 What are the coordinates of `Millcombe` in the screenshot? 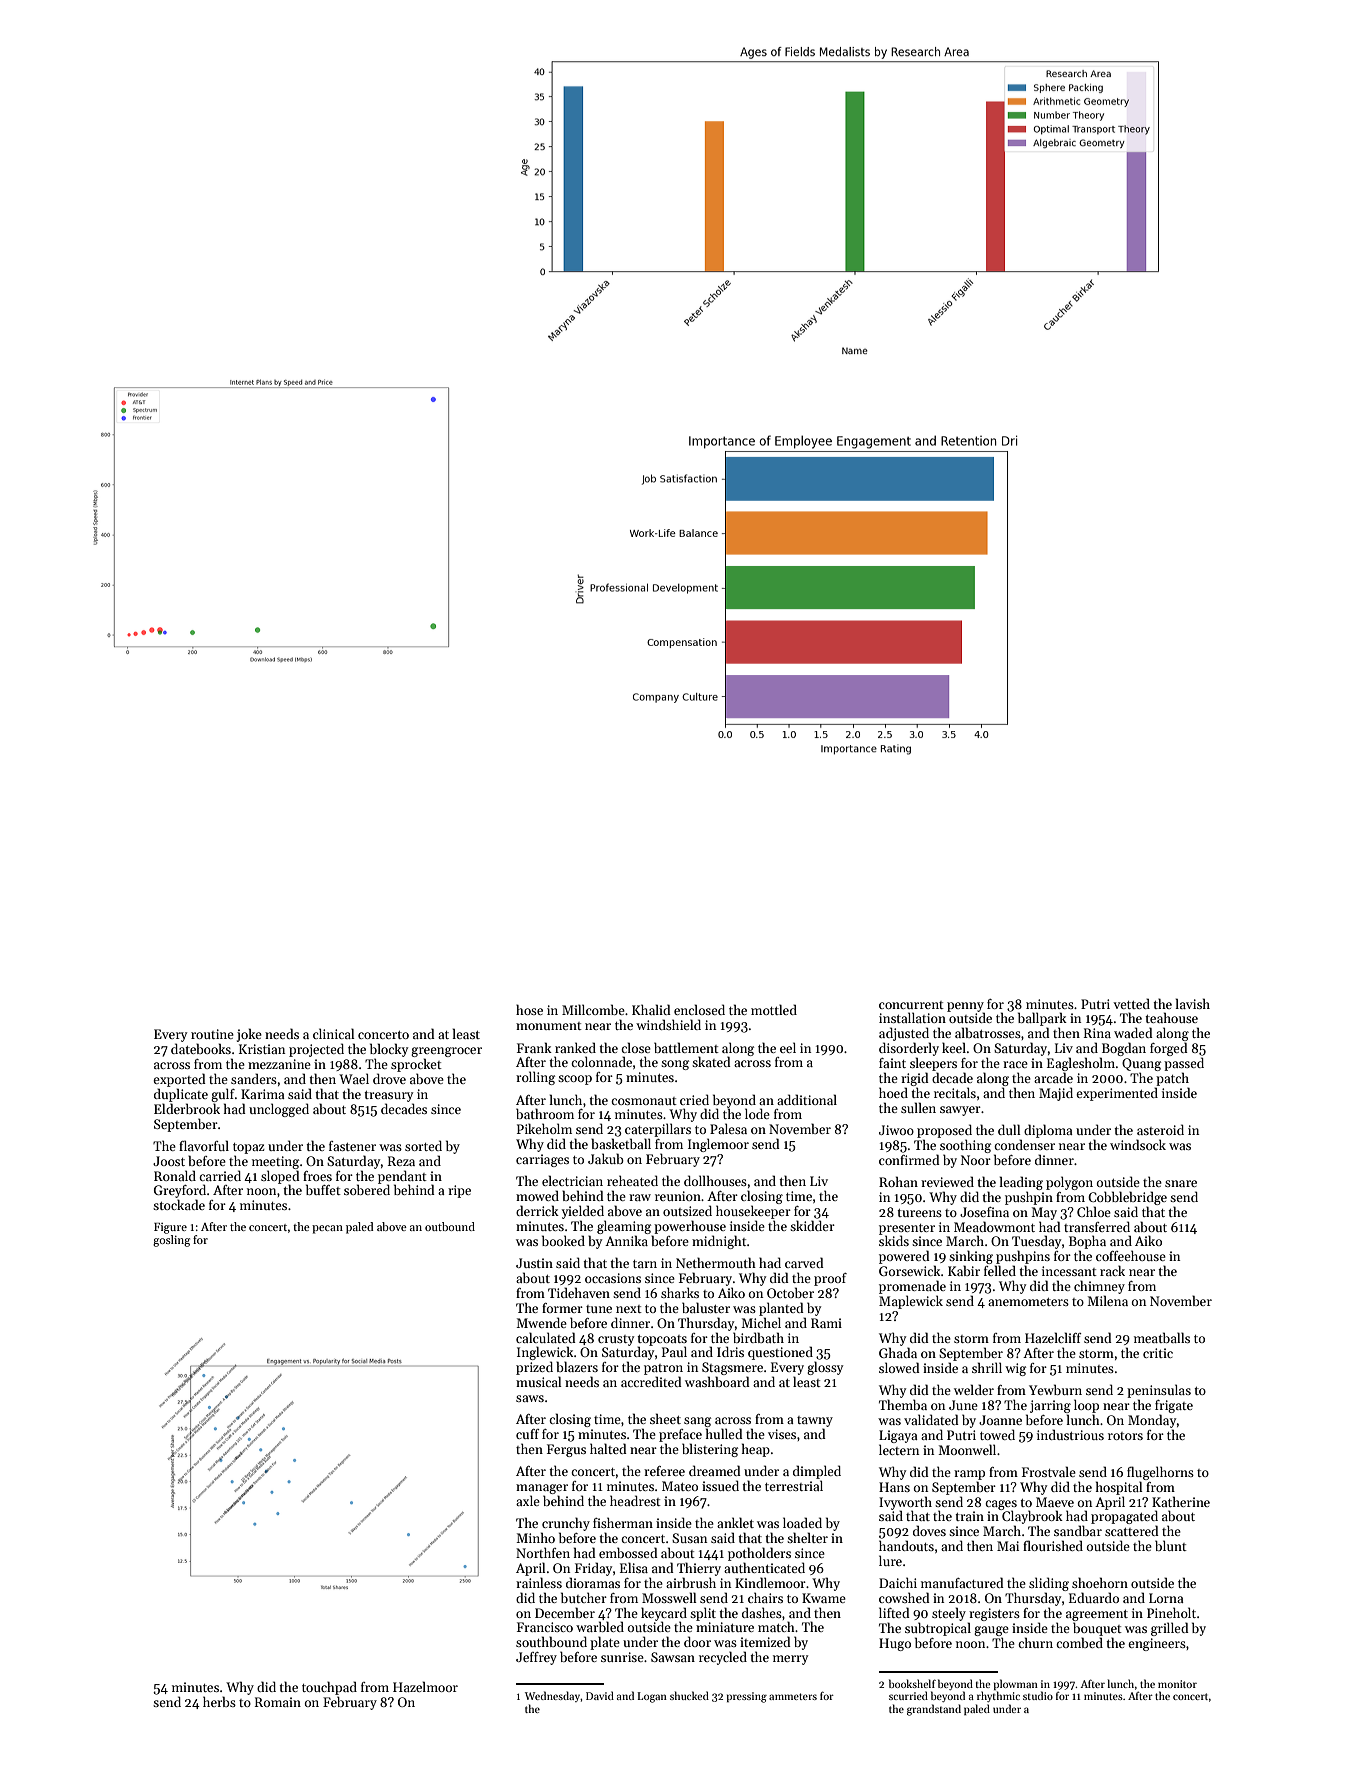 It's located at (593, 1009).
